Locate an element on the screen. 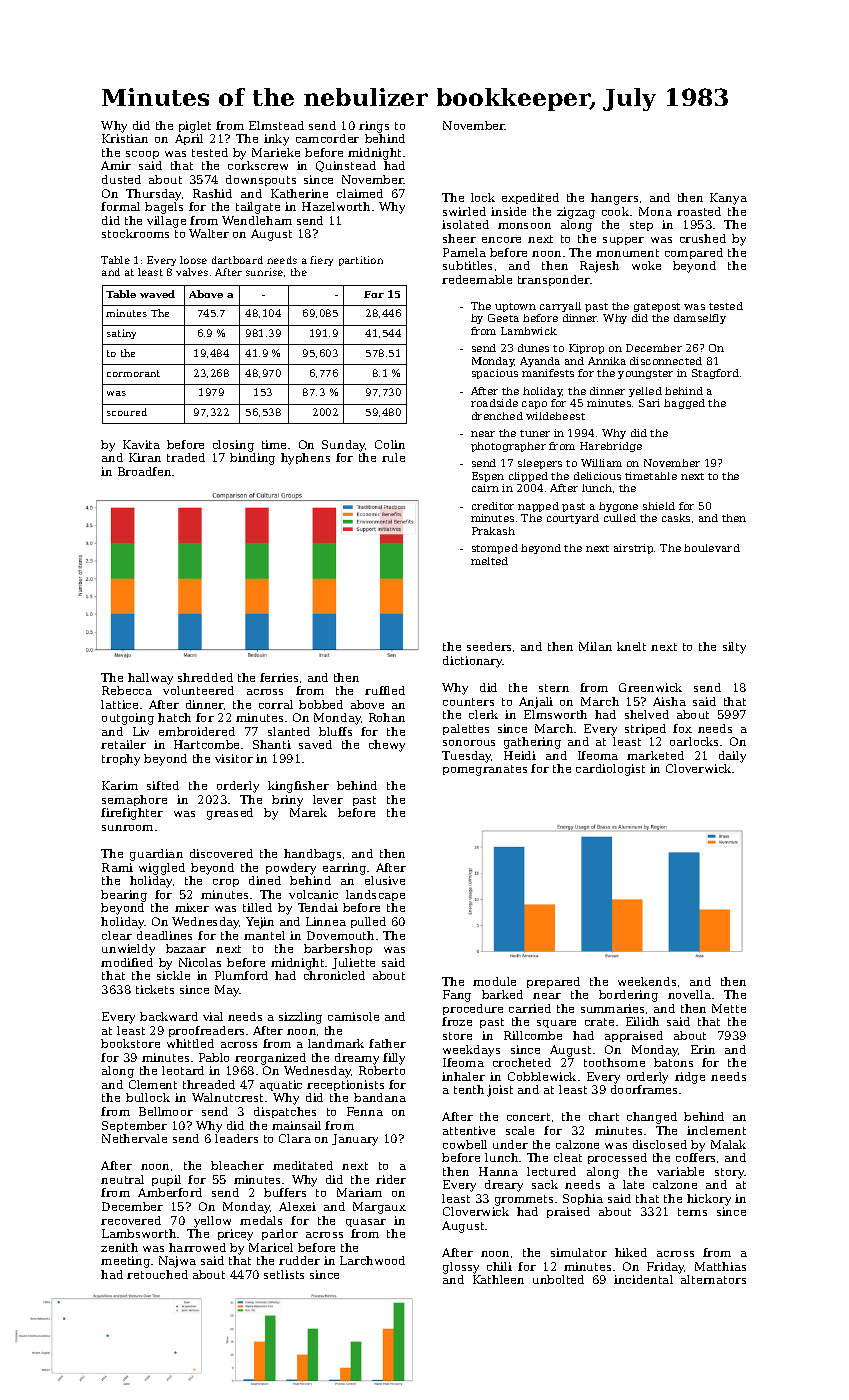 The height and width of the screenshot is (1400, 849). uptown is located at coordinates (515, 307).
